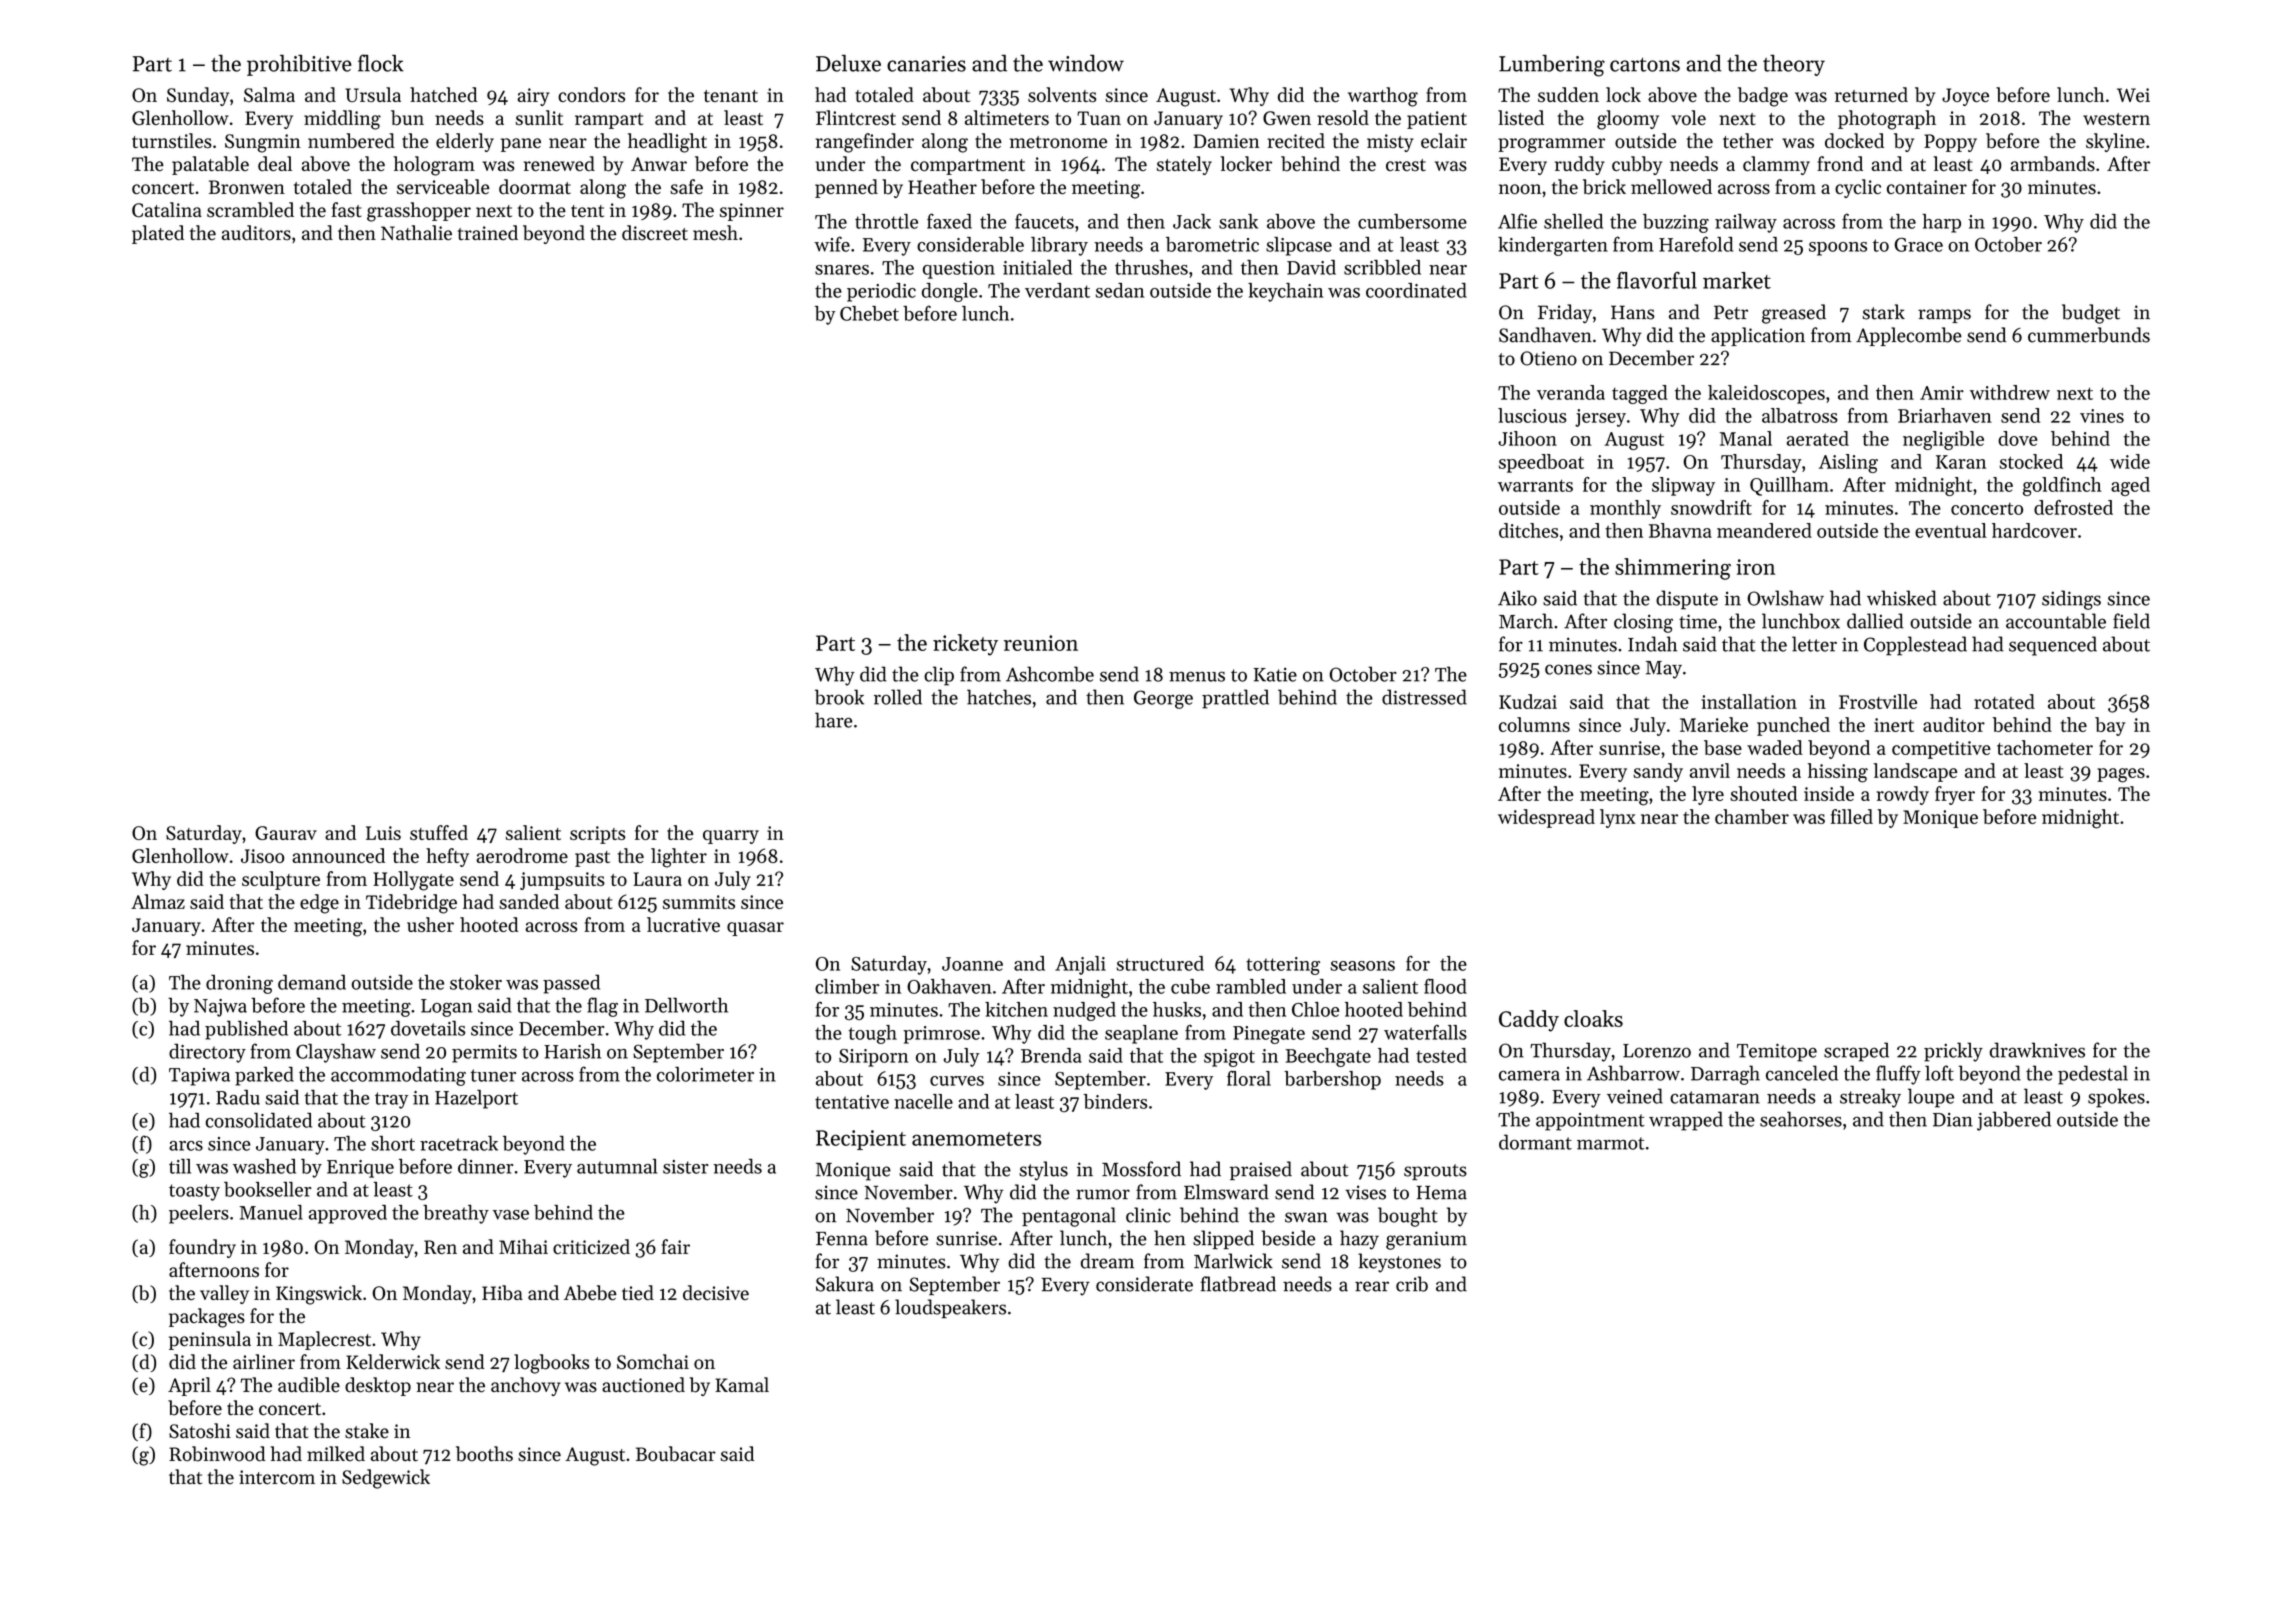  Describe the element at coordinates (950, 1308) in the page. I see `loudspeakers` at that location.
